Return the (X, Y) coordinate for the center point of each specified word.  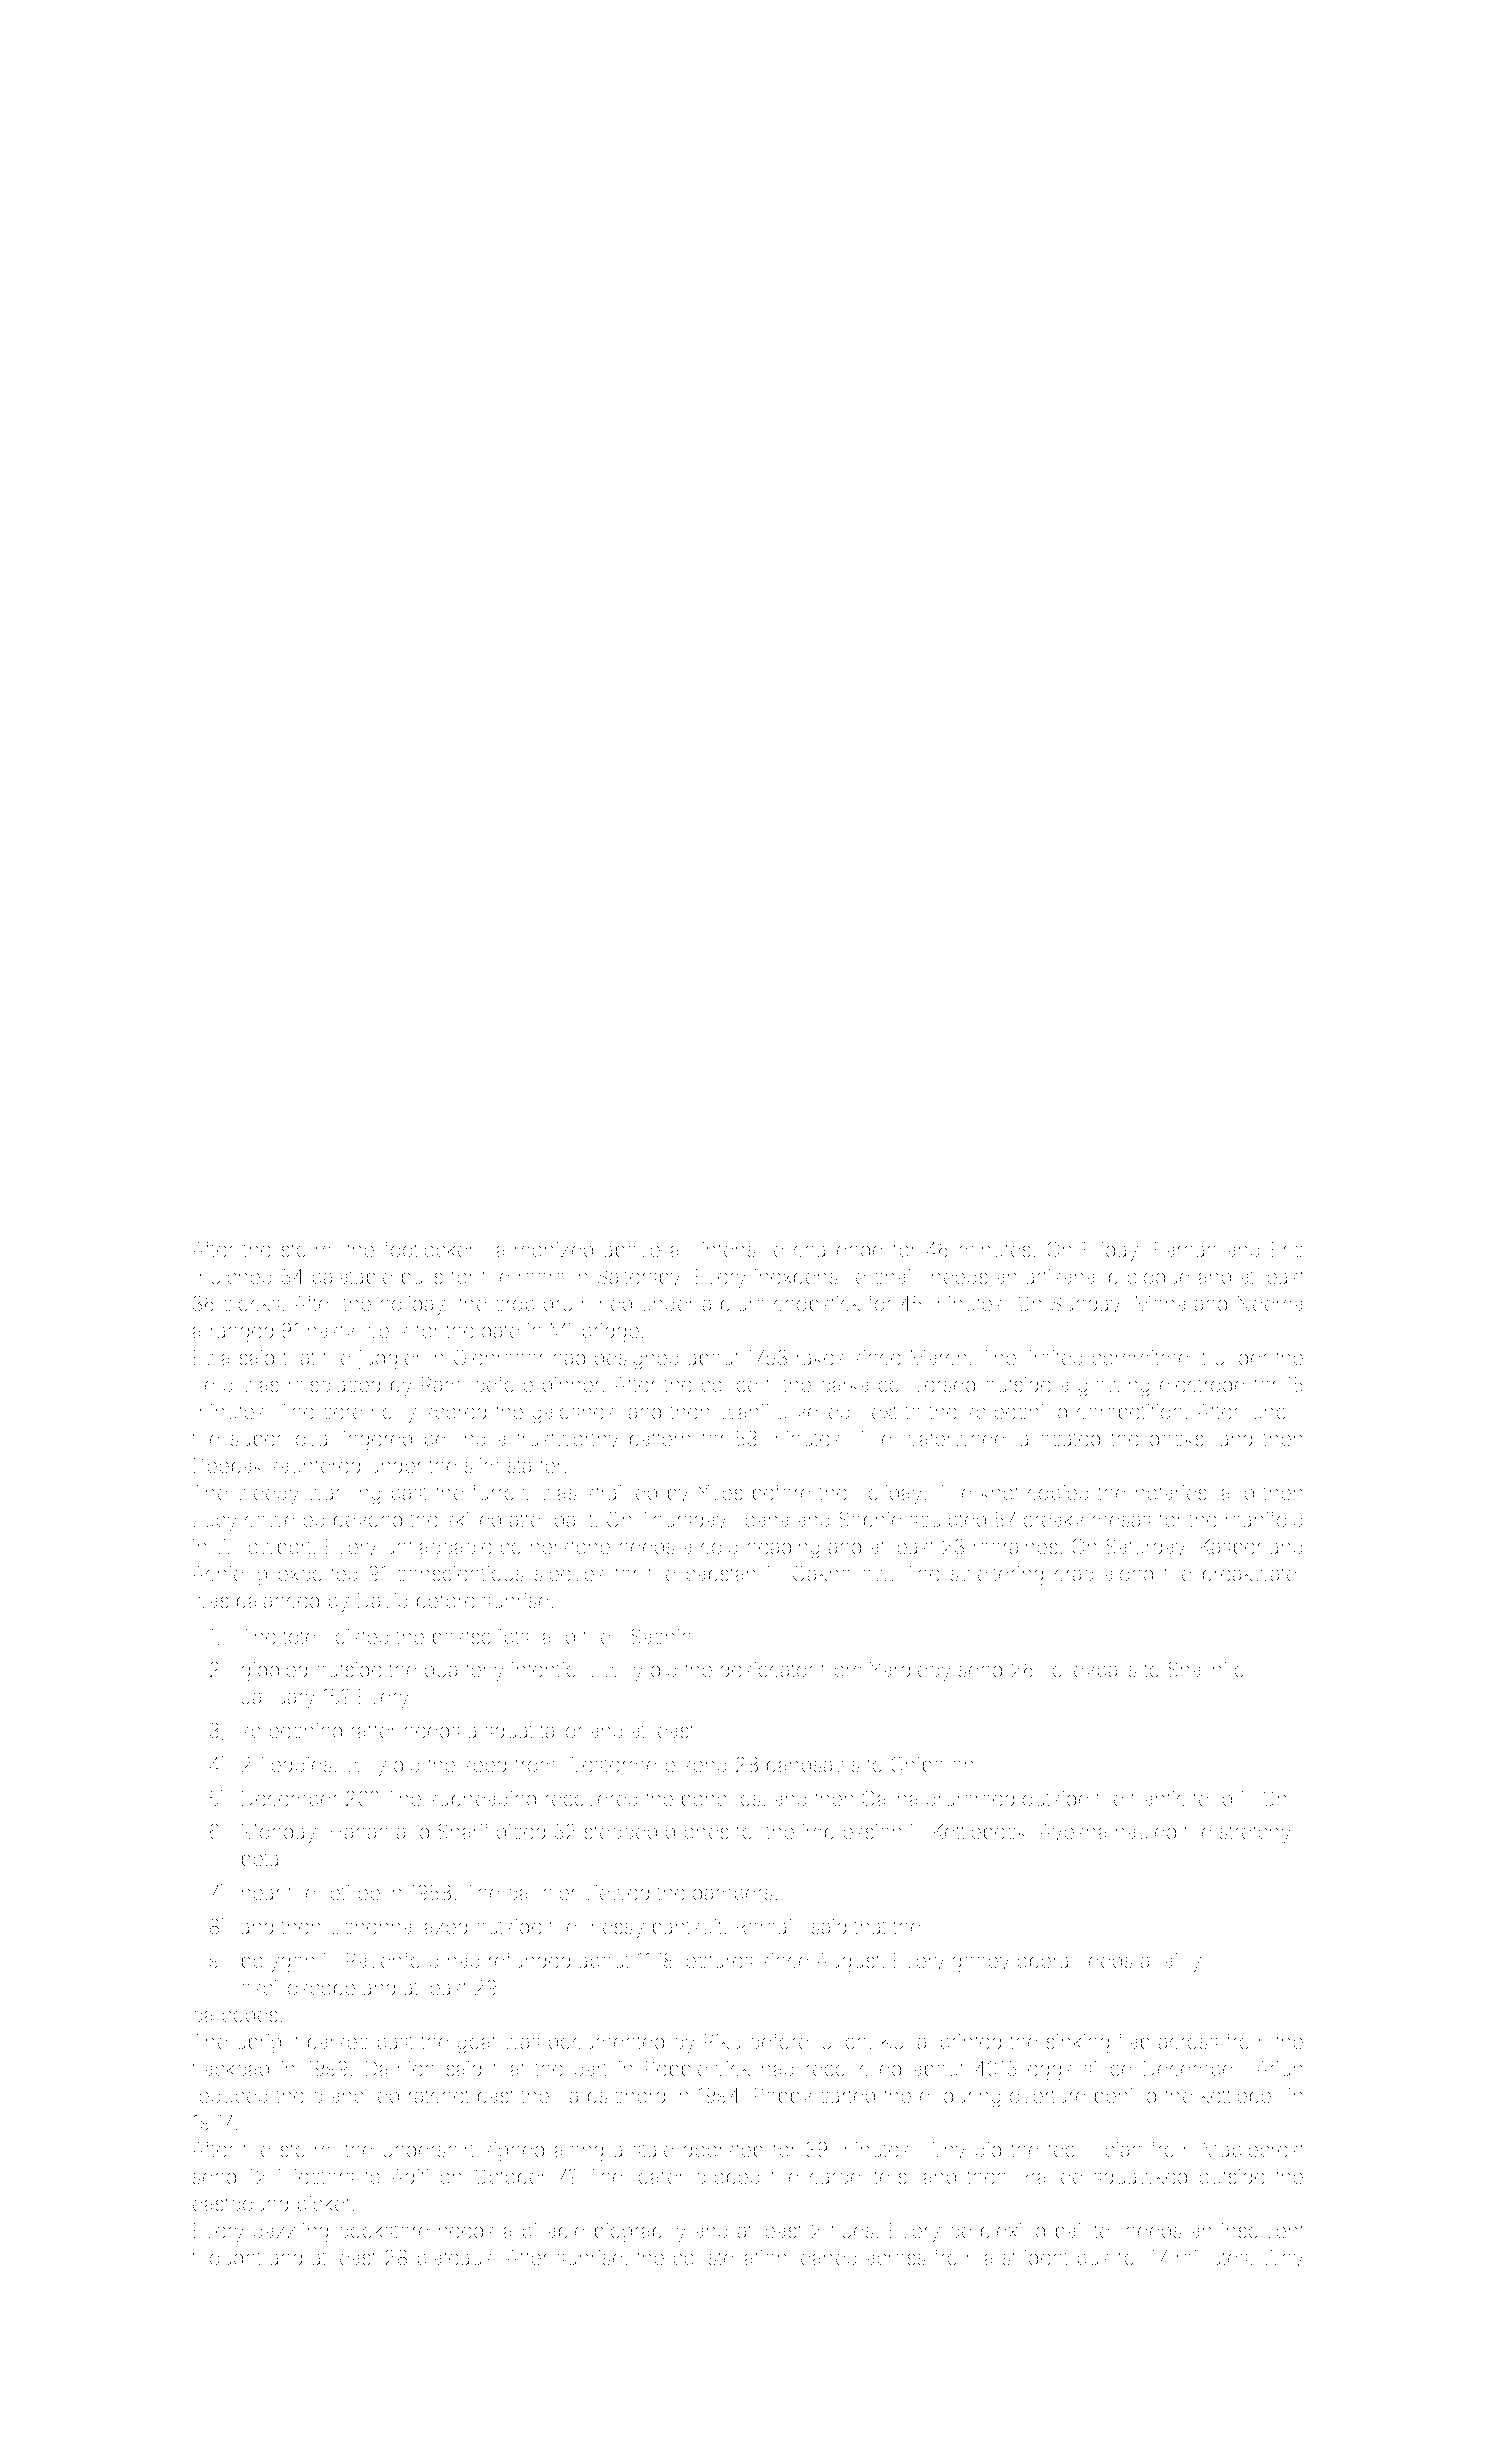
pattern (660, 1441)
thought (226, 2260)
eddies (301, 1764)
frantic (1158, 1798)
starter (535, 1466)
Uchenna (370, 1926)
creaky (1053, 1522)
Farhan (1185, 1249)
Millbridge (595, 1333)
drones (697, 1831)
